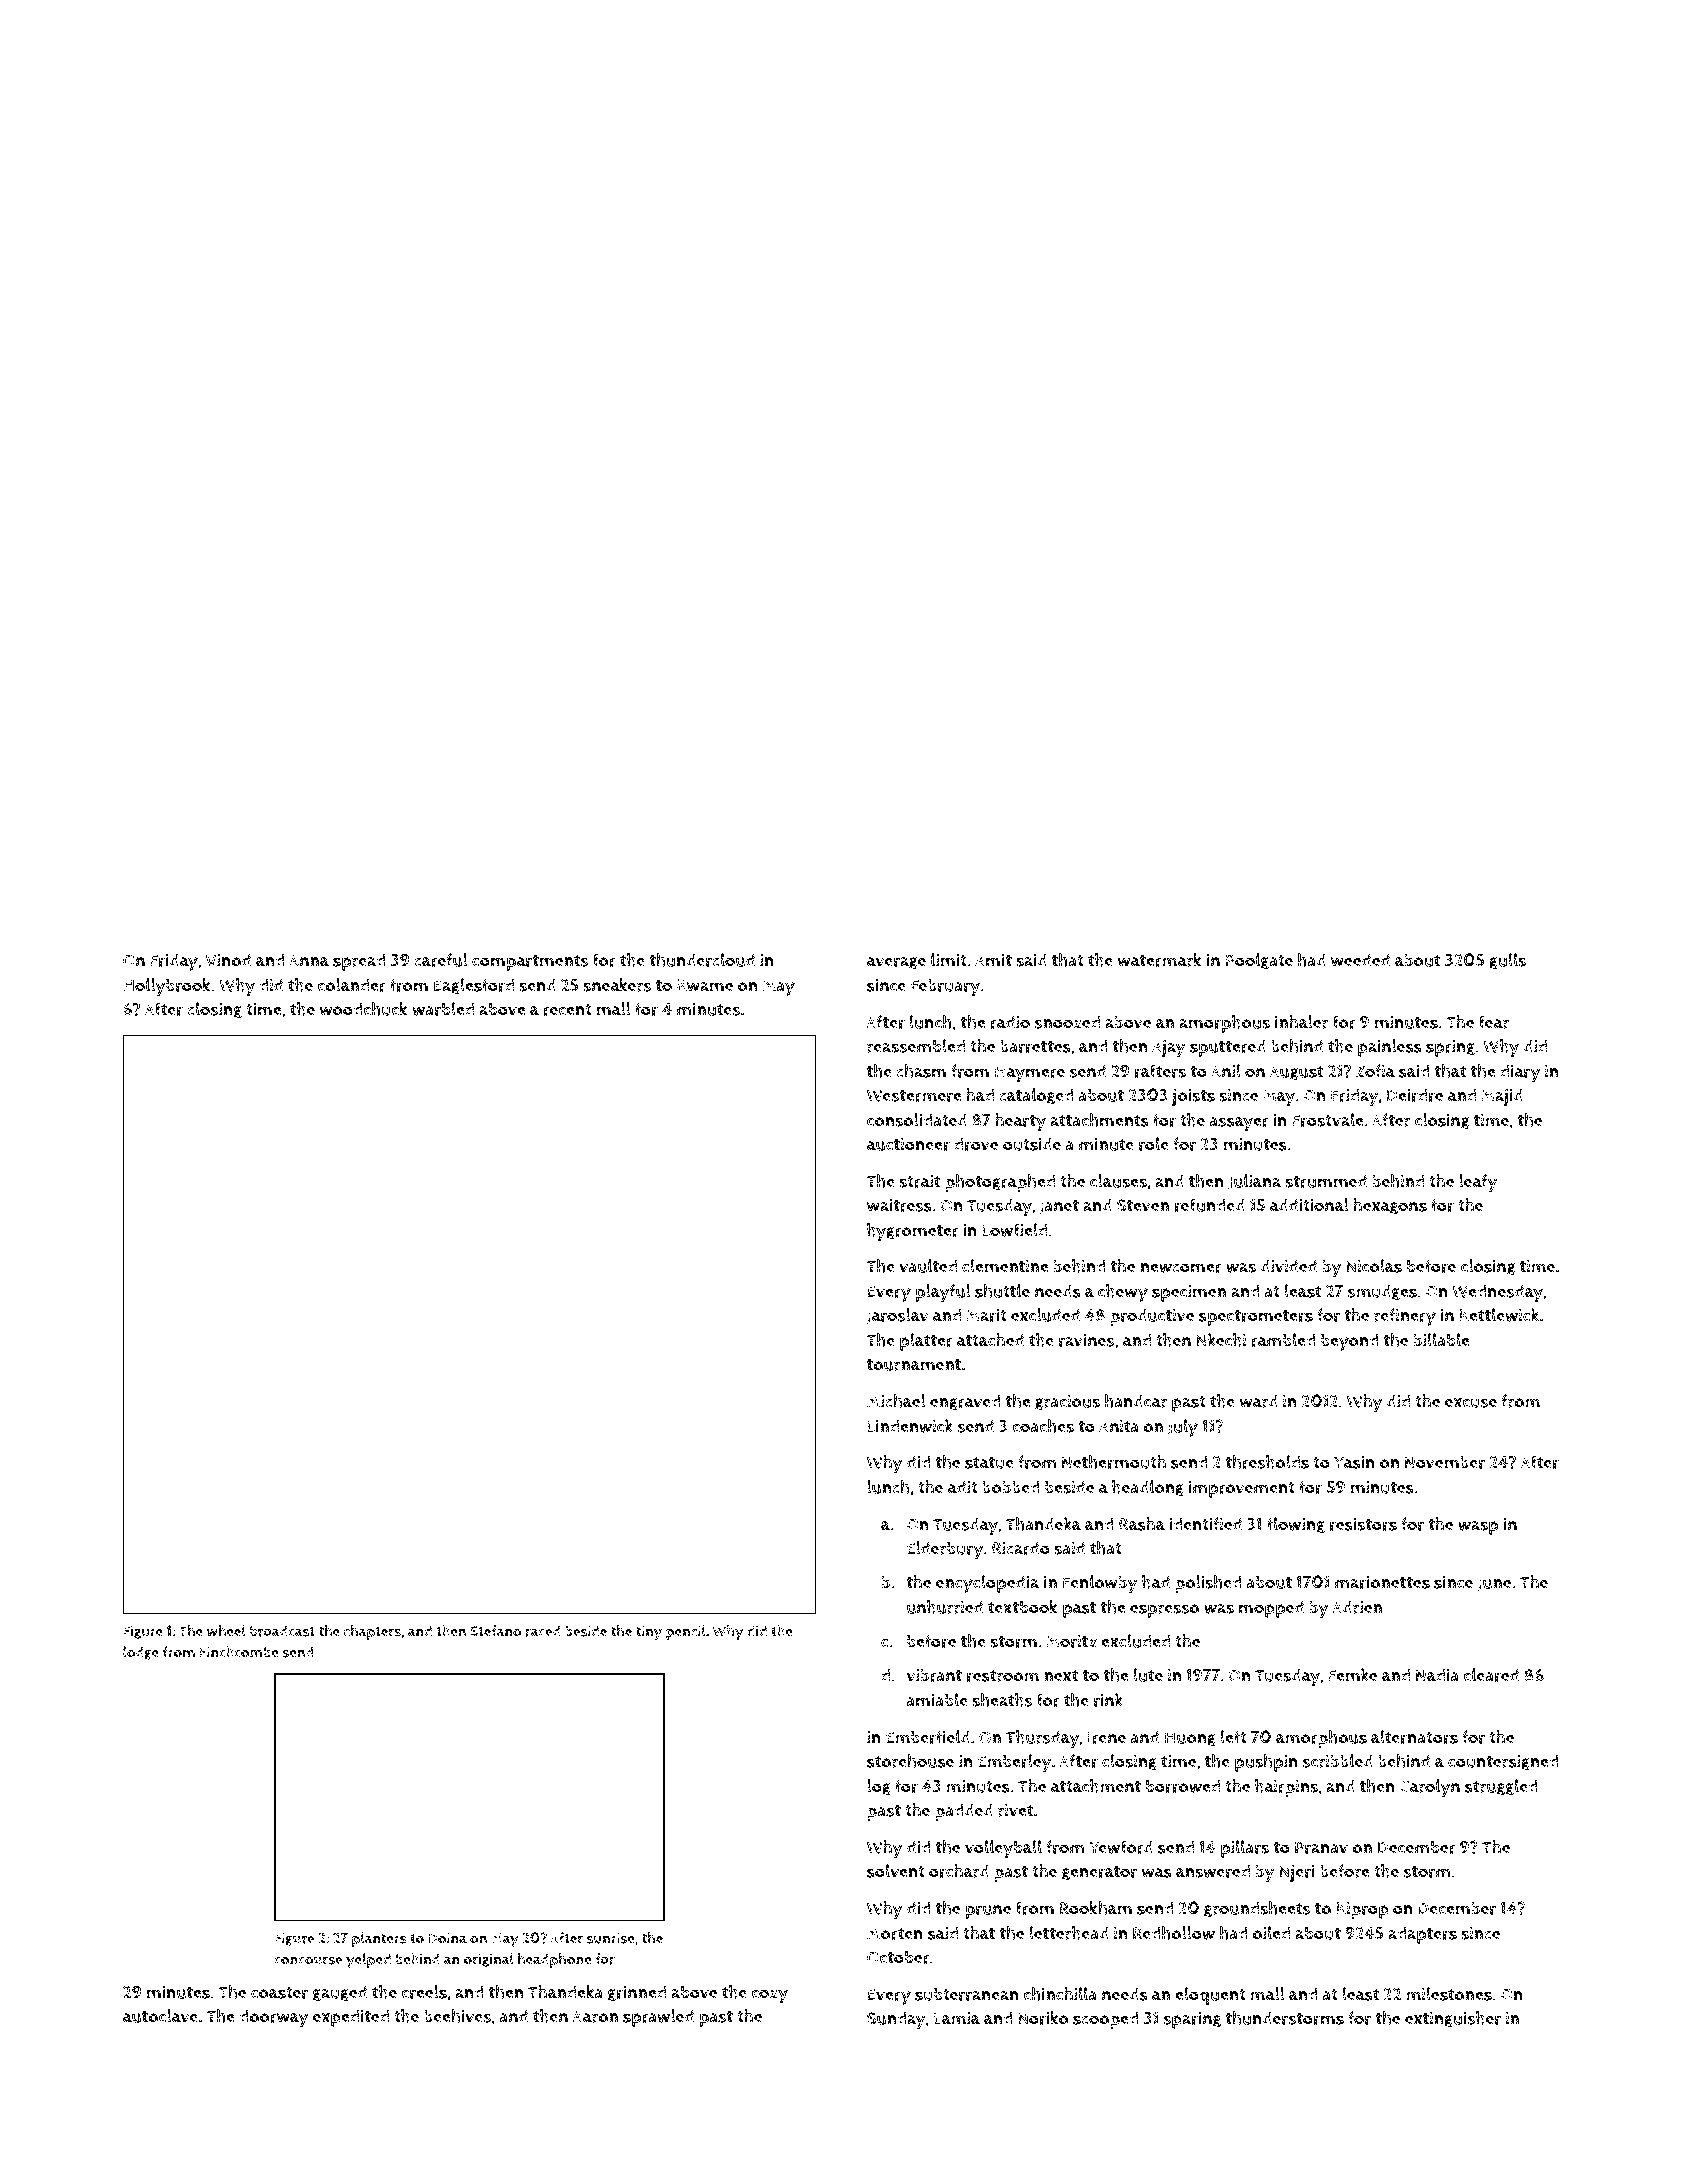 This document has width=1683, height=2178. Describe the element at coordinates (160, 2016) in the document. I see `autoclave` at that location.
